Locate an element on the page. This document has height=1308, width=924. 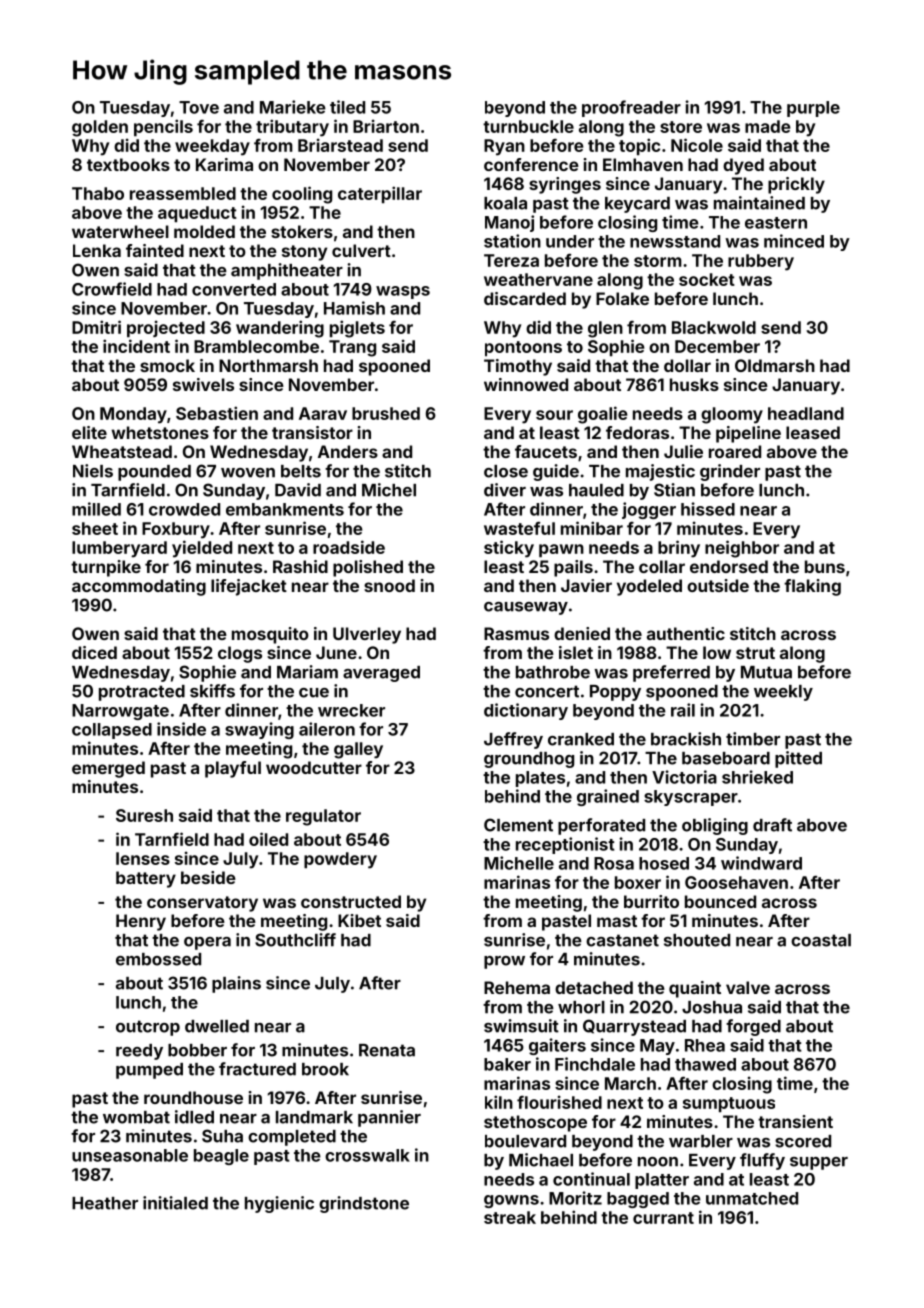
weekday is located at coordinates (212, 147).
